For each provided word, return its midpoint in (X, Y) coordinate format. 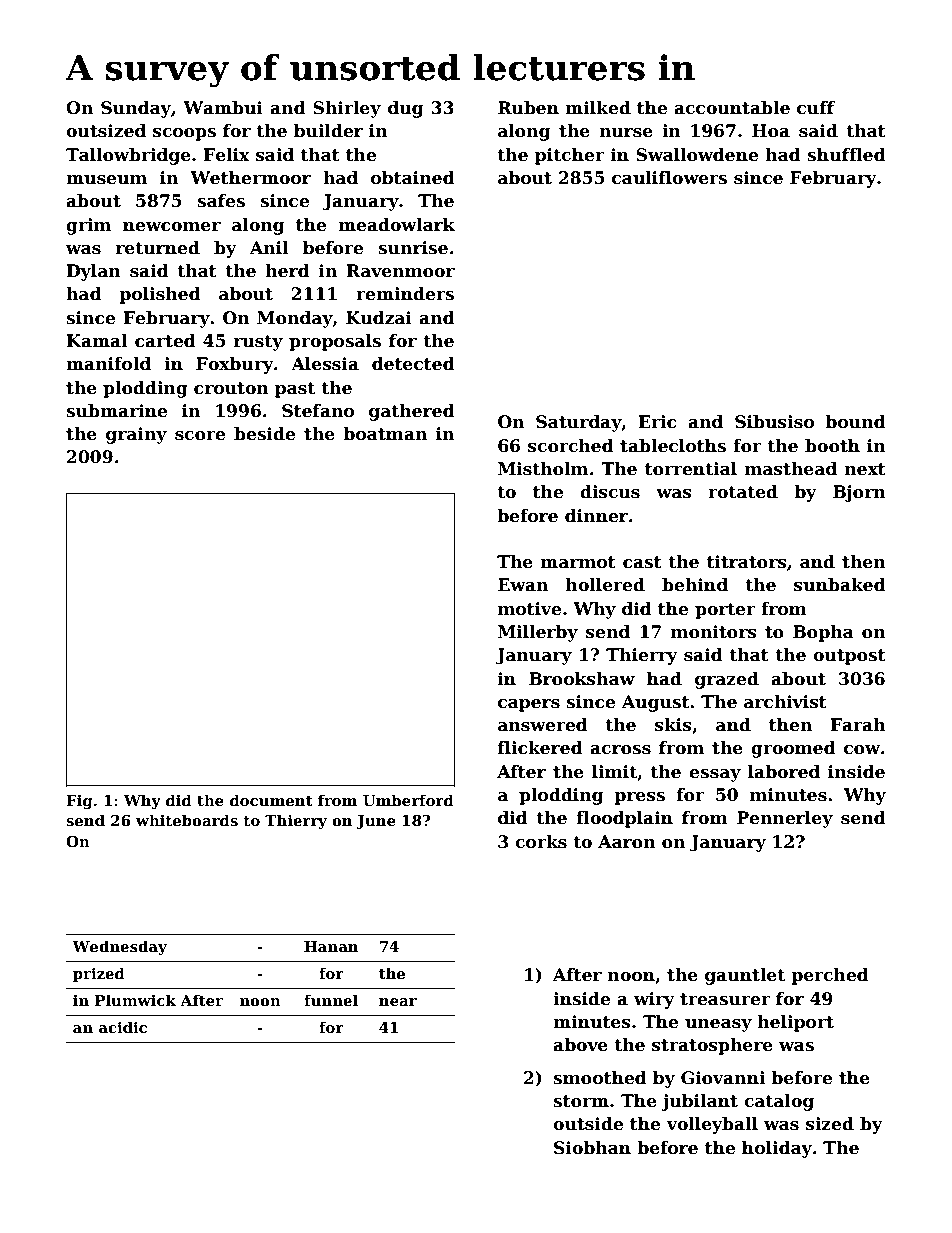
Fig (79, 802)
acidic (123, 1027)
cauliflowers (669, 178)
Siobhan (592, 1148)
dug (406, 109)
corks (541, 842)
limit (614, 772)
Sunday (136, 109)
